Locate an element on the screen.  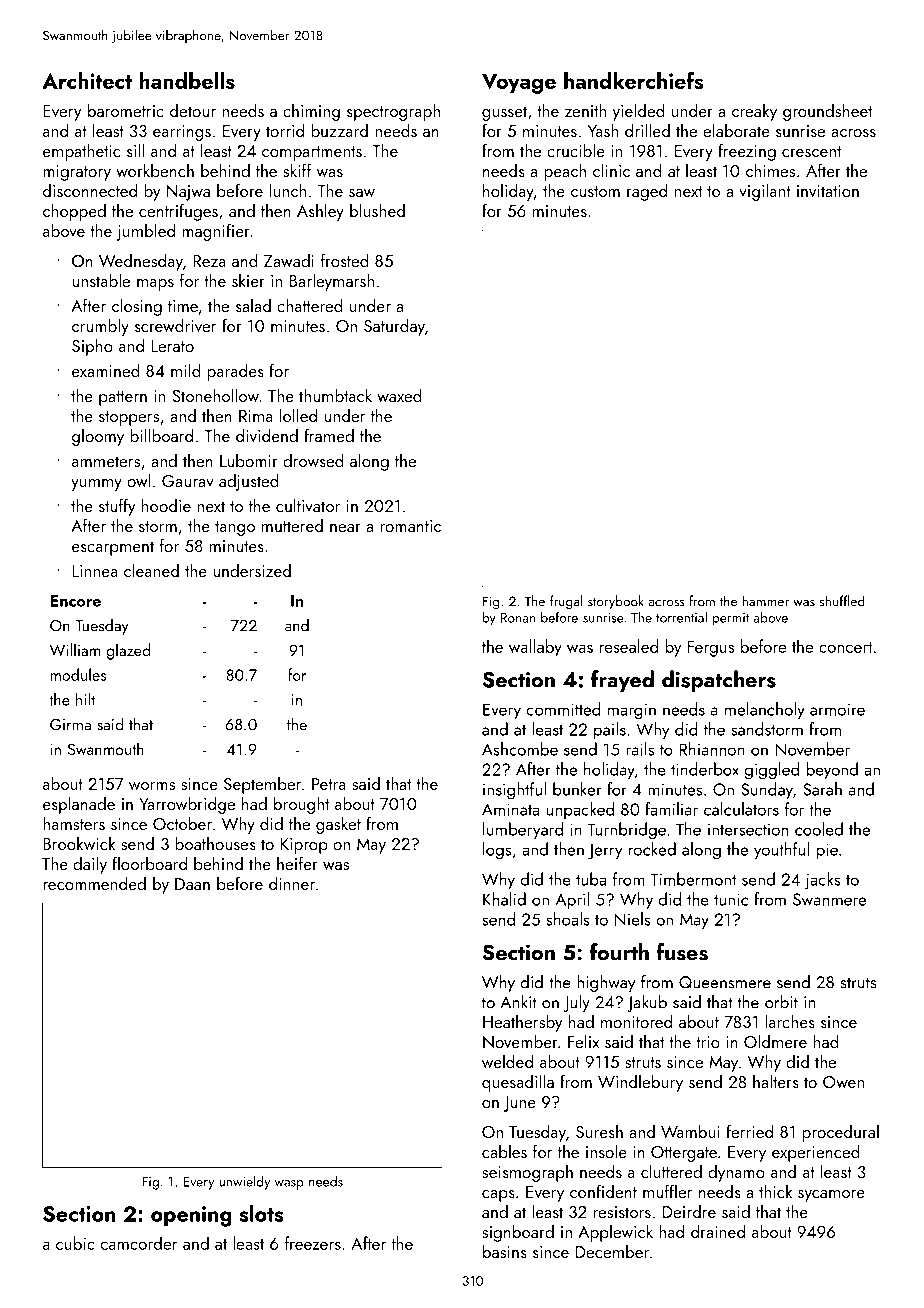
daily is located at coordinates (90, 865).
